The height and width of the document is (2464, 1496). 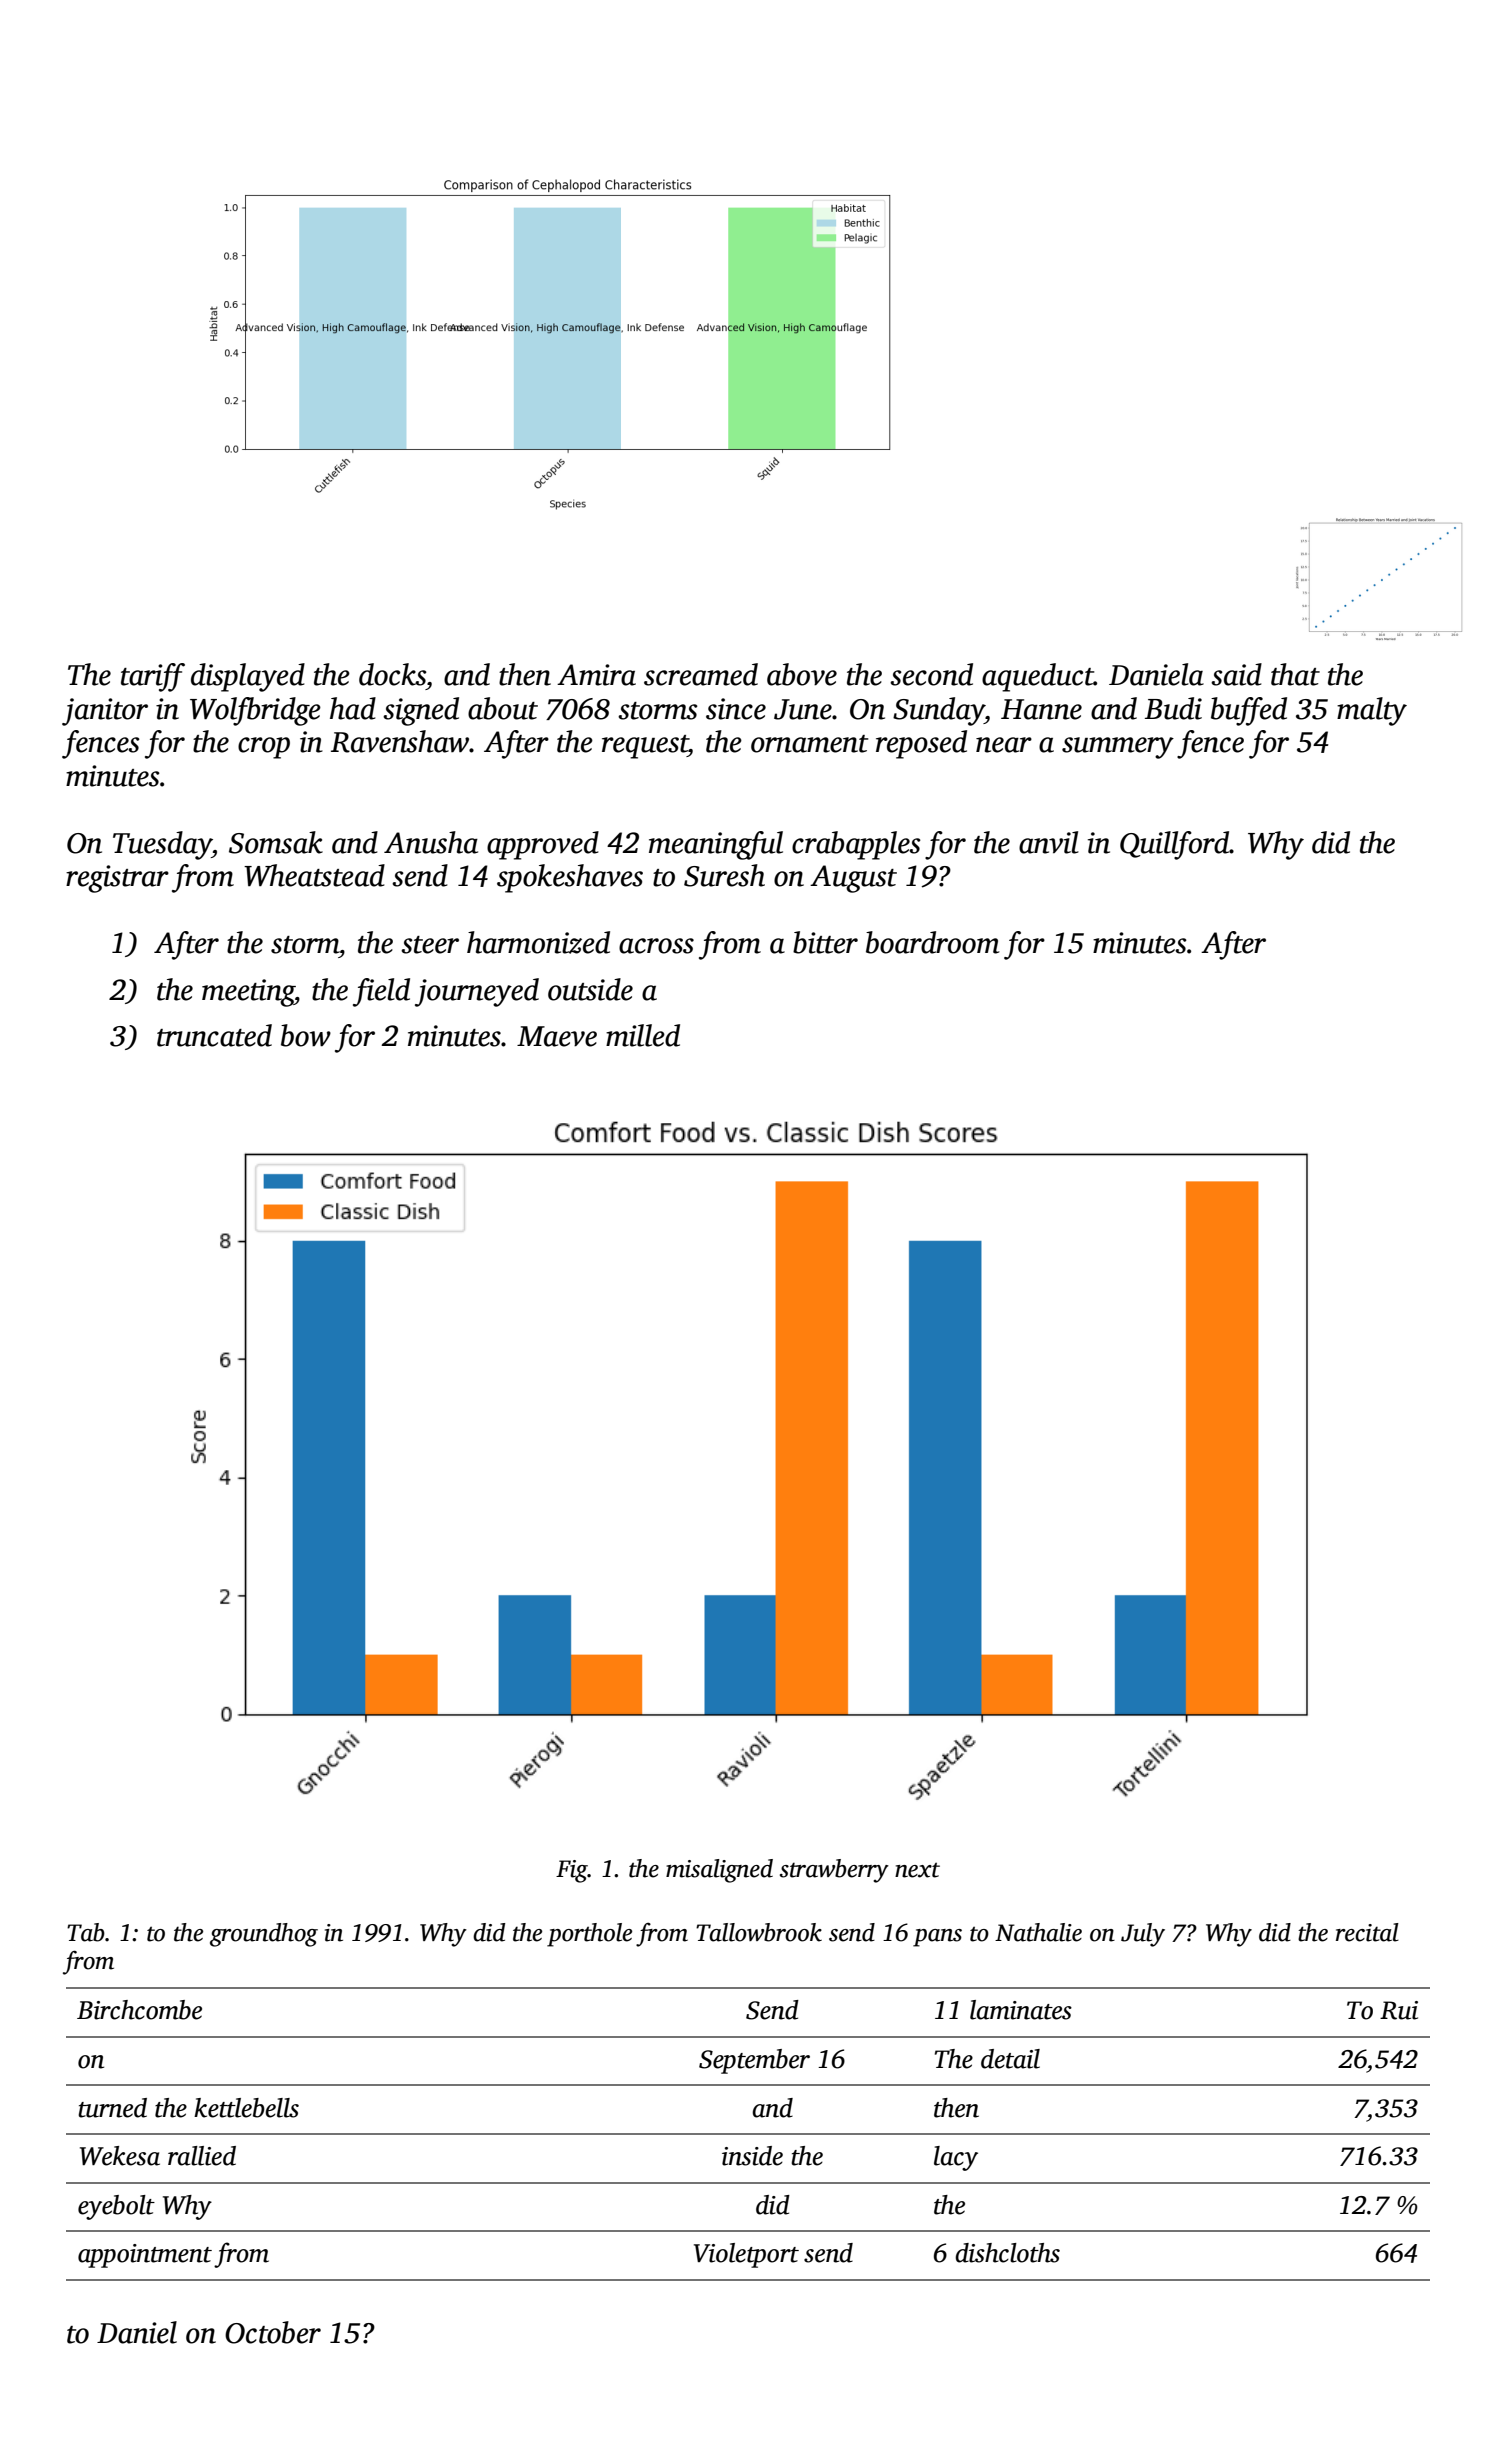 I want to click on aqueduct, so click(x=1038, y=677).
